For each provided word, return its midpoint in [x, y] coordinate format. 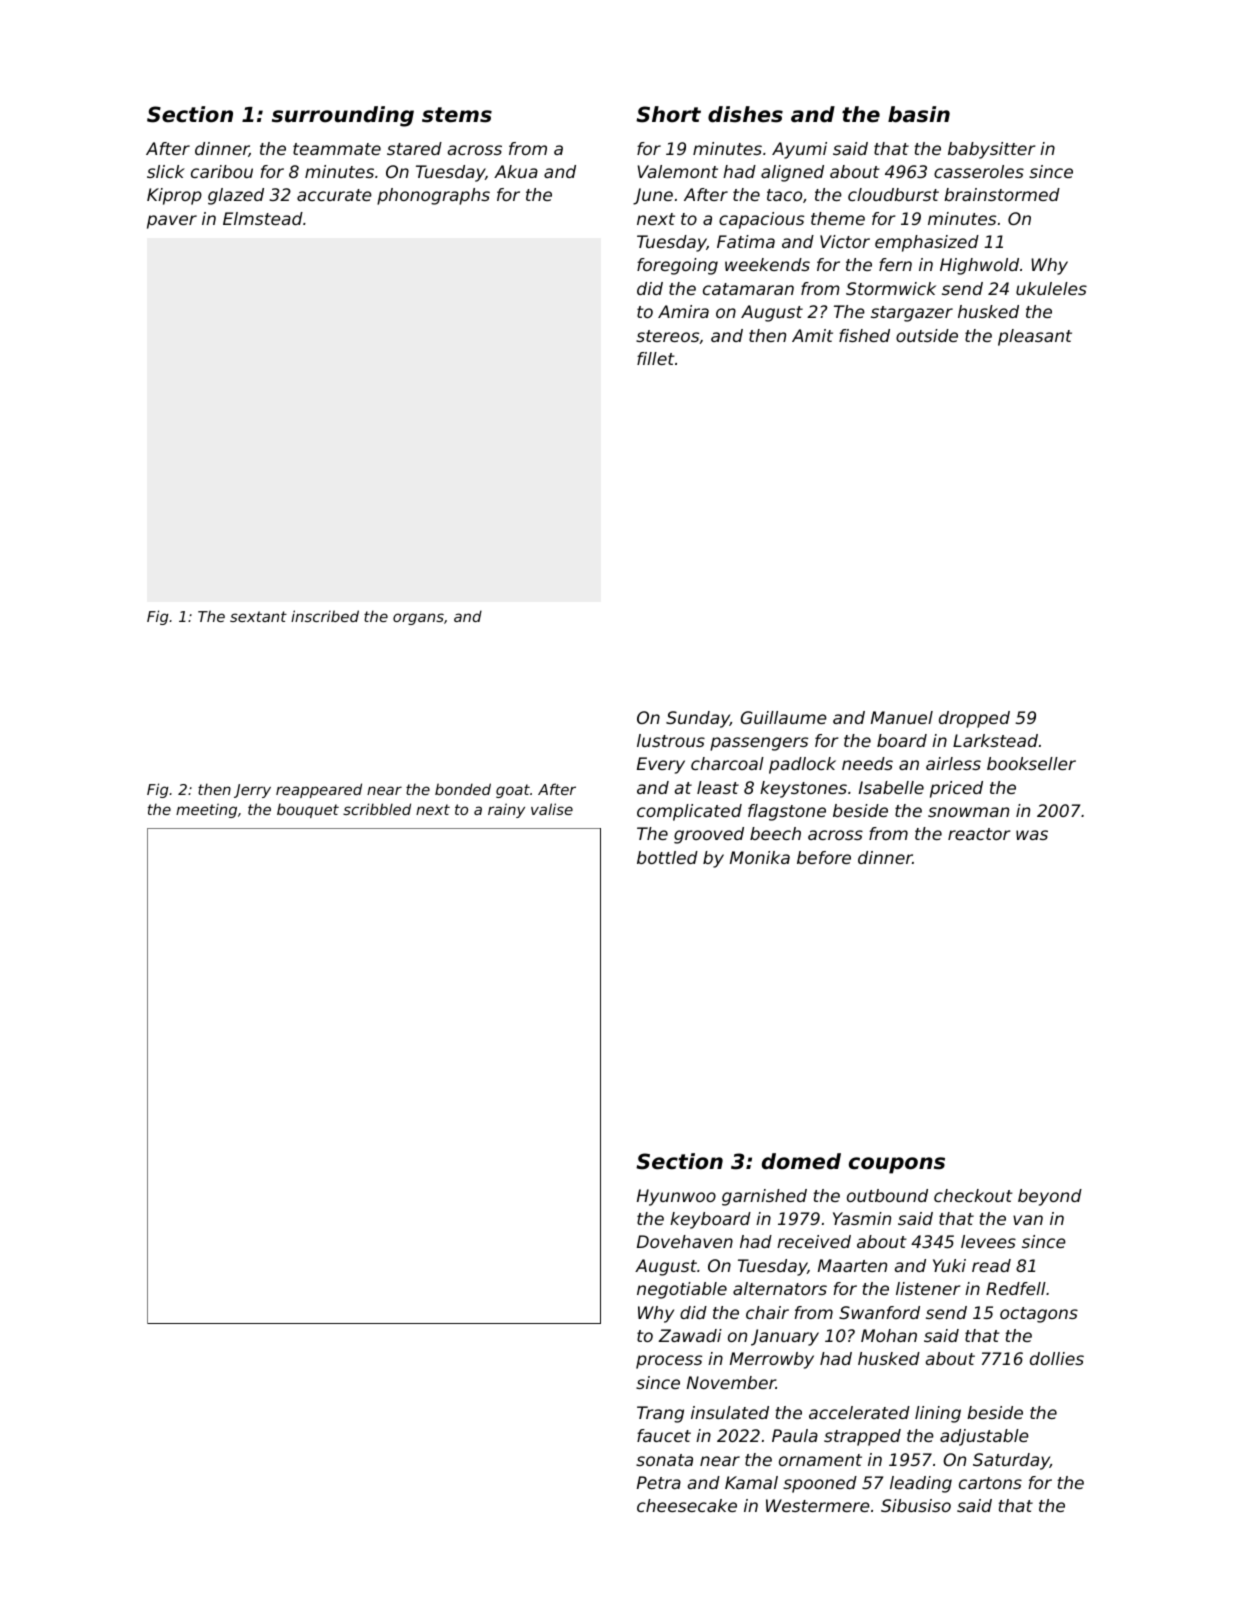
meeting [206, 810]
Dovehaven [685, 1241]
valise [552, 809]
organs [418, 619]
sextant [258, 616]
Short [668, 114]
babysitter [992, 150]
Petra [659, 1482]
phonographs [433, 196]
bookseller [1031, 763]
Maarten [852, 1265]
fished [864, 335]
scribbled [377, 809]
